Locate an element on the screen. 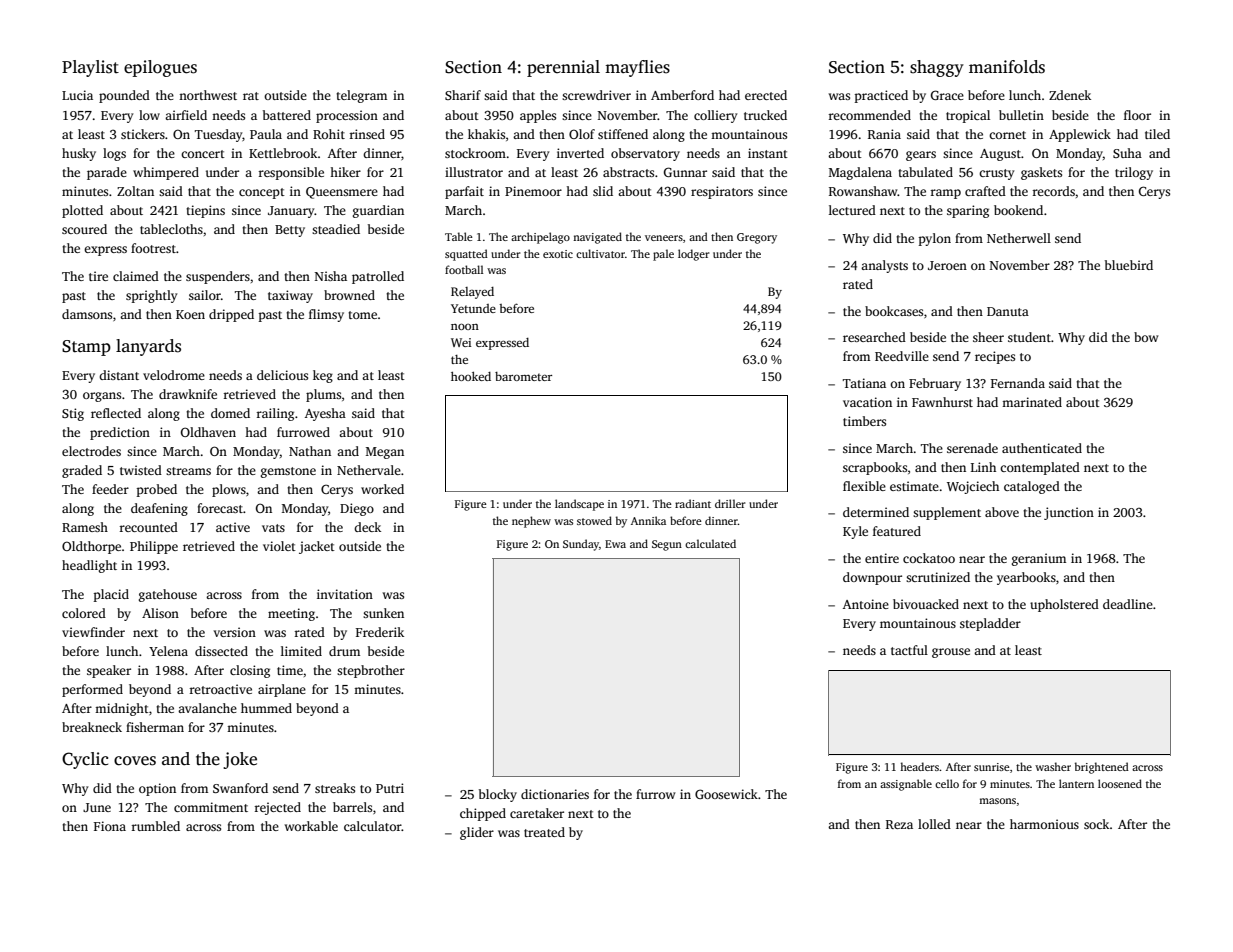 The image size is (1233, 952). commitment is located at coordinates (211, 807).
